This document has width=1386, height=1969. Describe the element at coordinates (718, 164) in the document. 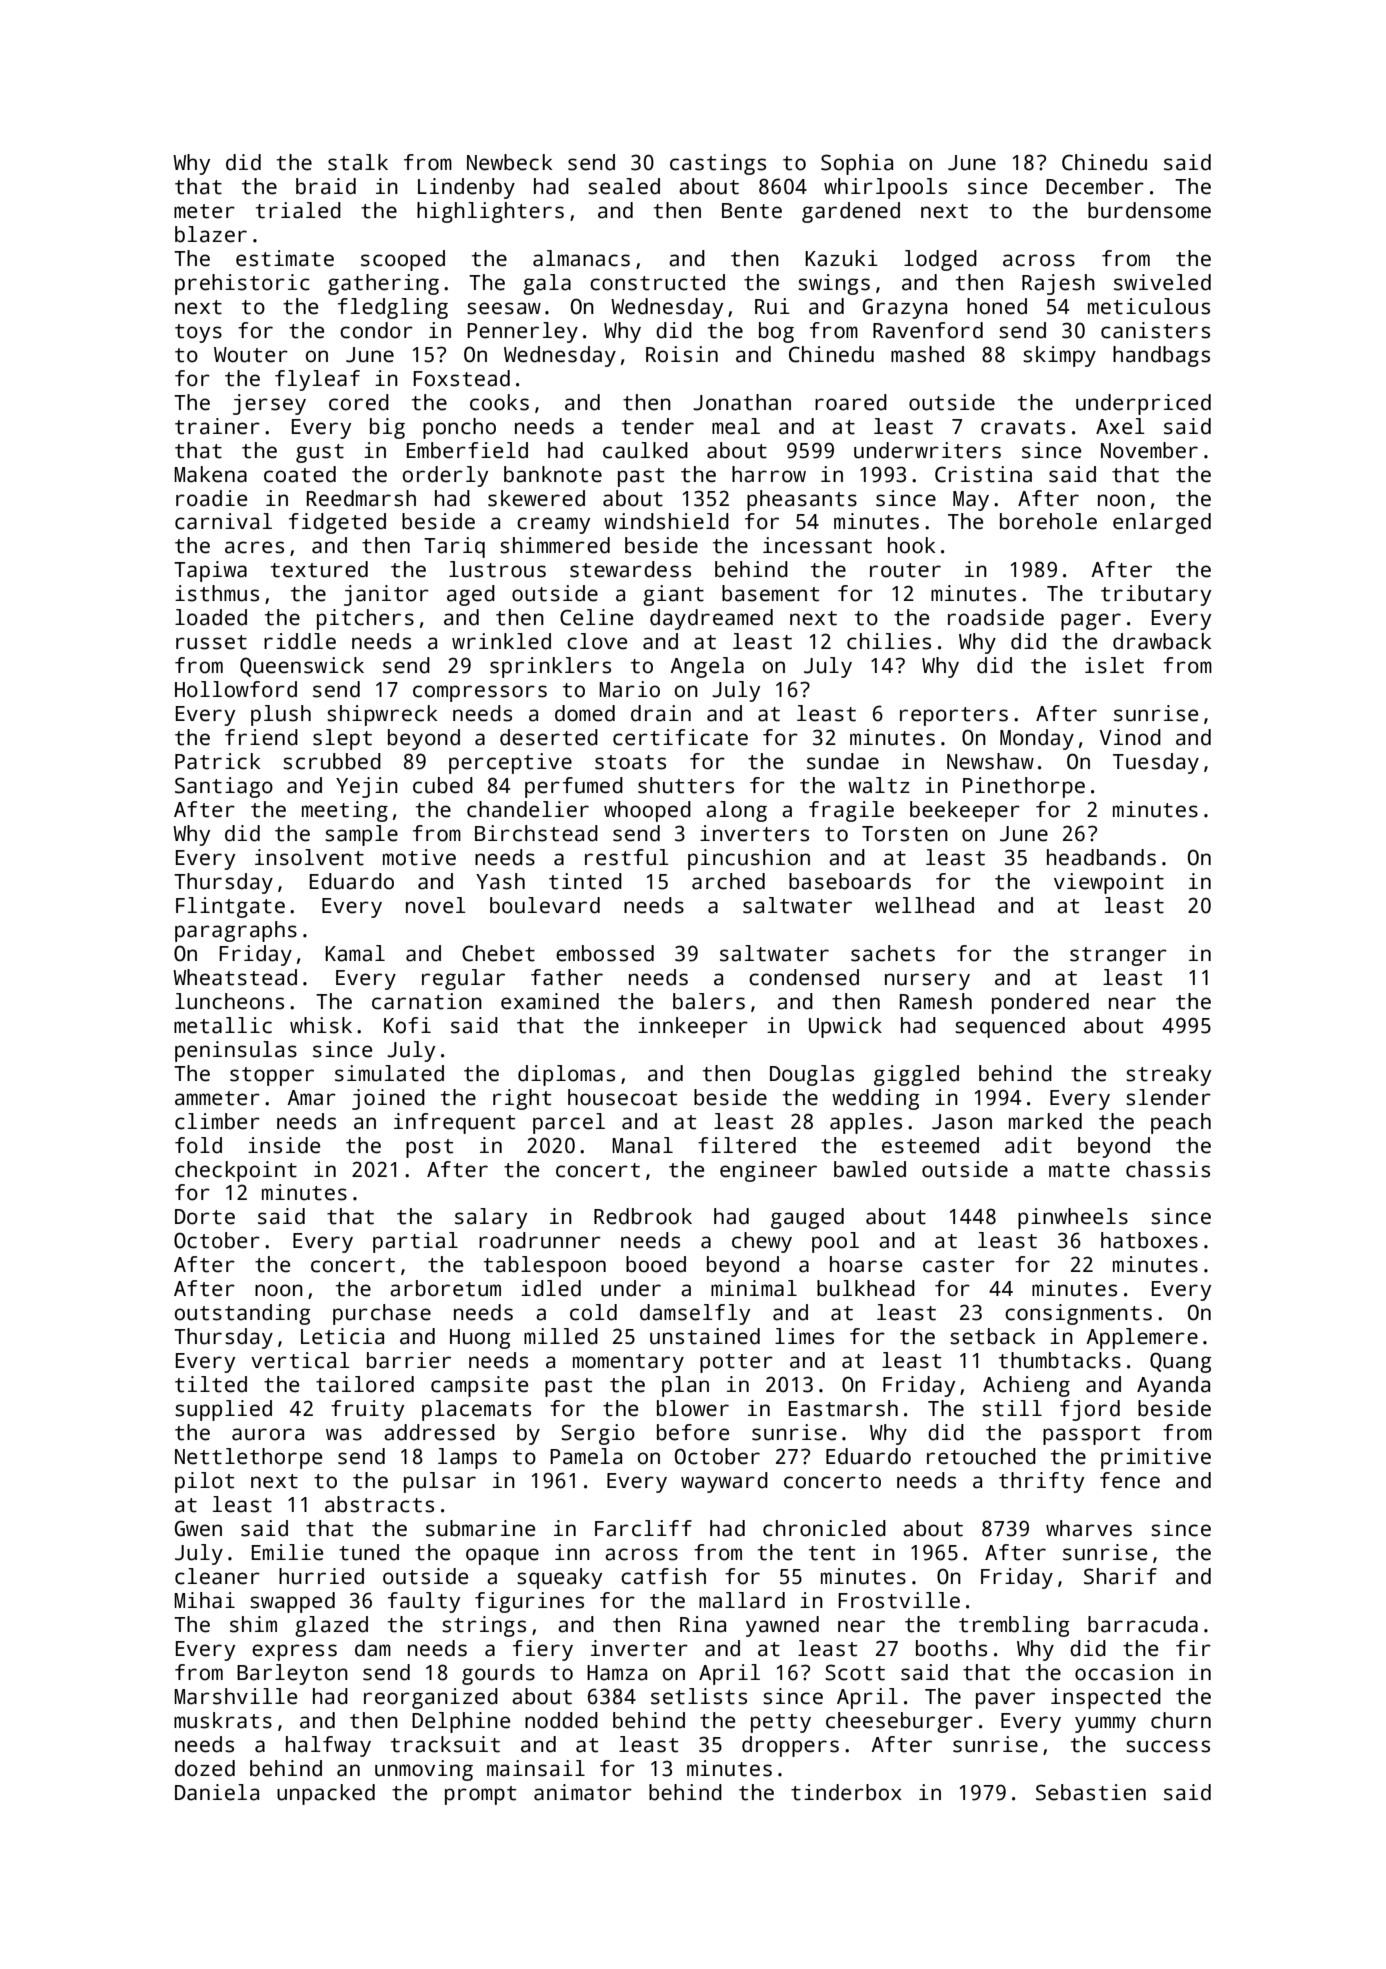

I see `castings` at that location.
